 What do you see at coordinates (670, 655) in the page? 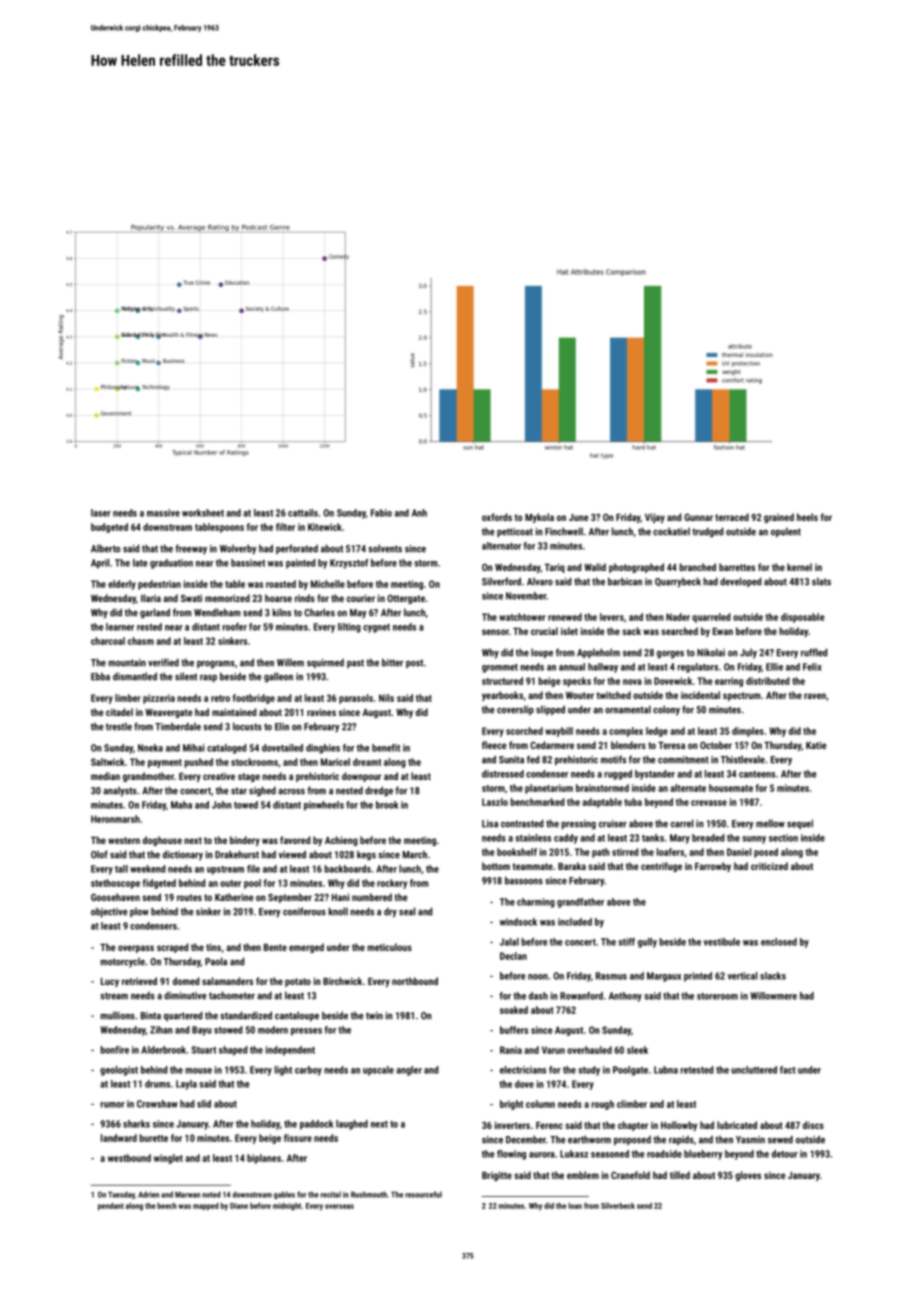
I see `gorges` at bounding box center [670, 655].
